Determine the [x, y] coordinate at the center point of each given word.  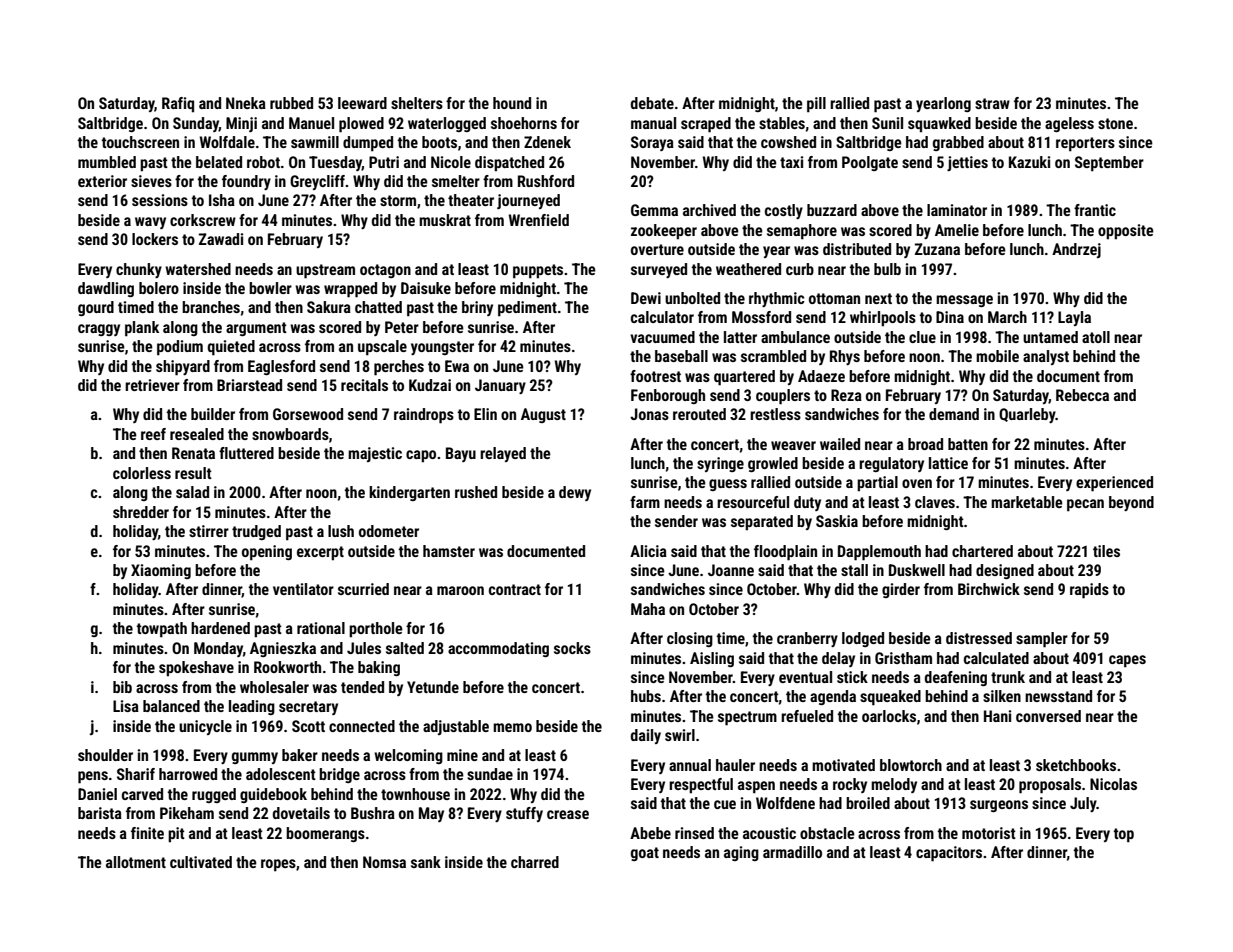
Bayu [461, 454]
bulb [887, 269]
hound [512, 103]
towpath [162, 630]
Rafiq [178, 104]
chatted [378, 307]
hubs [646, 696]
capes [1127, 661]
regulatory [891, 464]
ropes [278, 865]
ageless [1069, 124]
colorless [142, 473]
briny [477, 308]
